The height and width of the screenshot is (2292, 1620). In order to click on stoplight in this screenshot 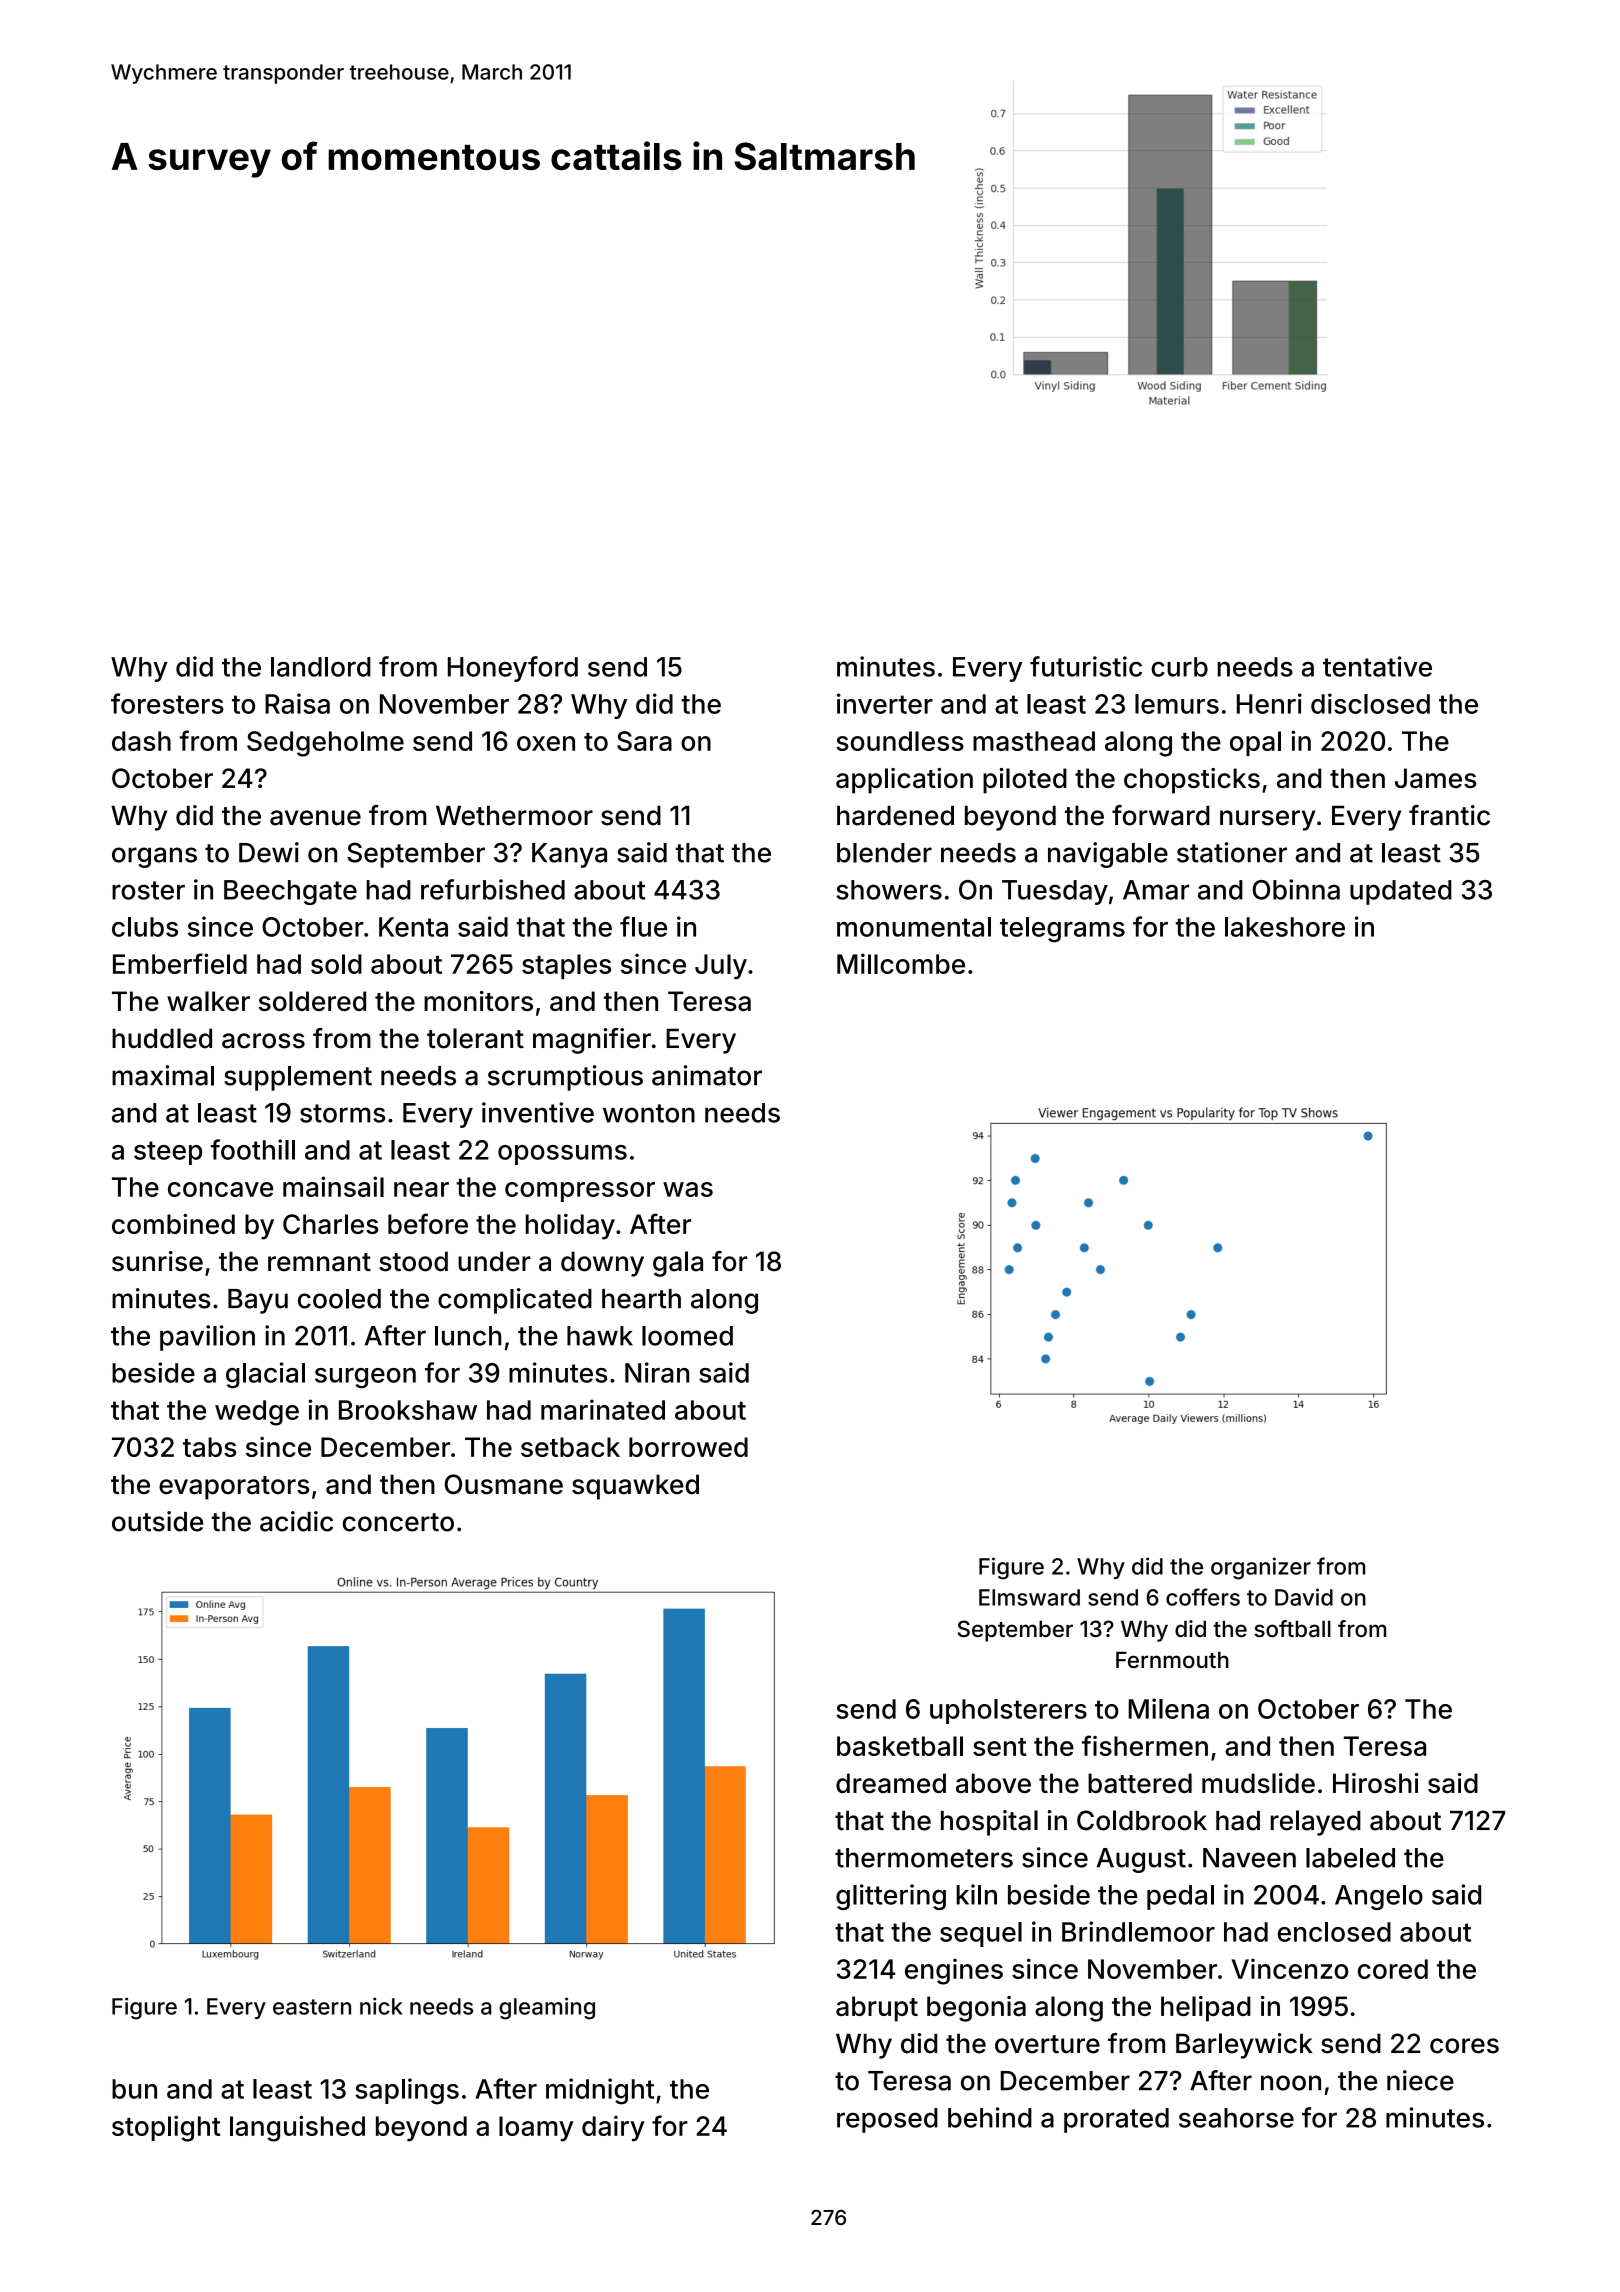, I will do `click(166, 2128)`.
